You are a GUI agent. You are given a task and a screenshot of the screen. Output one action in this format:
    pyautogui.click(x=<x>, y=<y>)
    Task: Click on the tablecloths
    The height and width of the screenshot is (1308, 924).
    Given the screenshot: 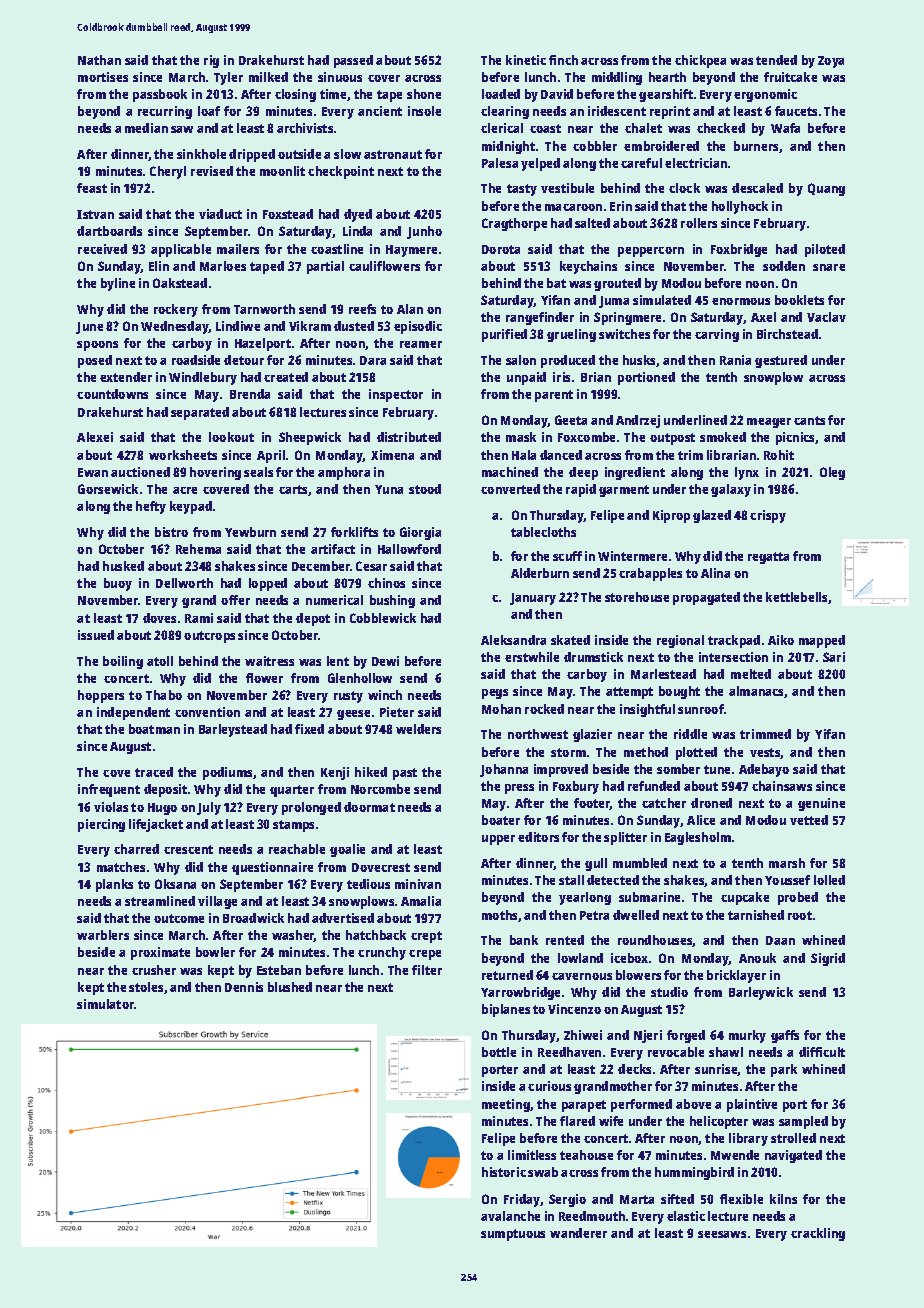 What is the action you would take?
    pyautogui.click(x=543, y=532)
